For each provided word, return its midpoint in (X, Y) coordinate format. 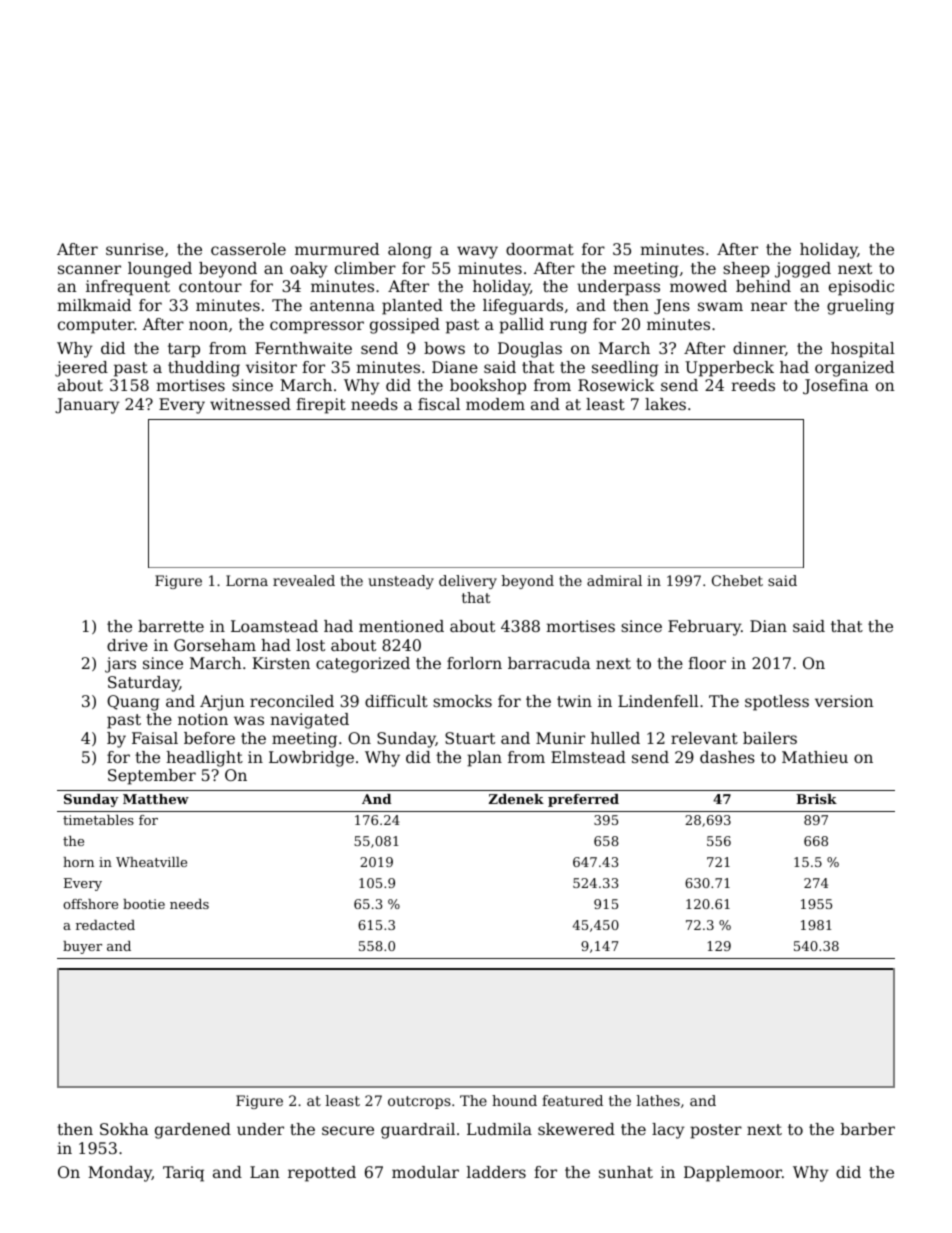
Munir (560, 738)
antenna (342, 305)
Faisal (155, 738)
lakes (665, 404)
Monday (120, 1174)
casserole (248, 249)
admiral (614, 580)
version (844, 701)
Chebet (737, 580)
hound (514, 1100)
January (87, 406)
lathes (658, 1100)
